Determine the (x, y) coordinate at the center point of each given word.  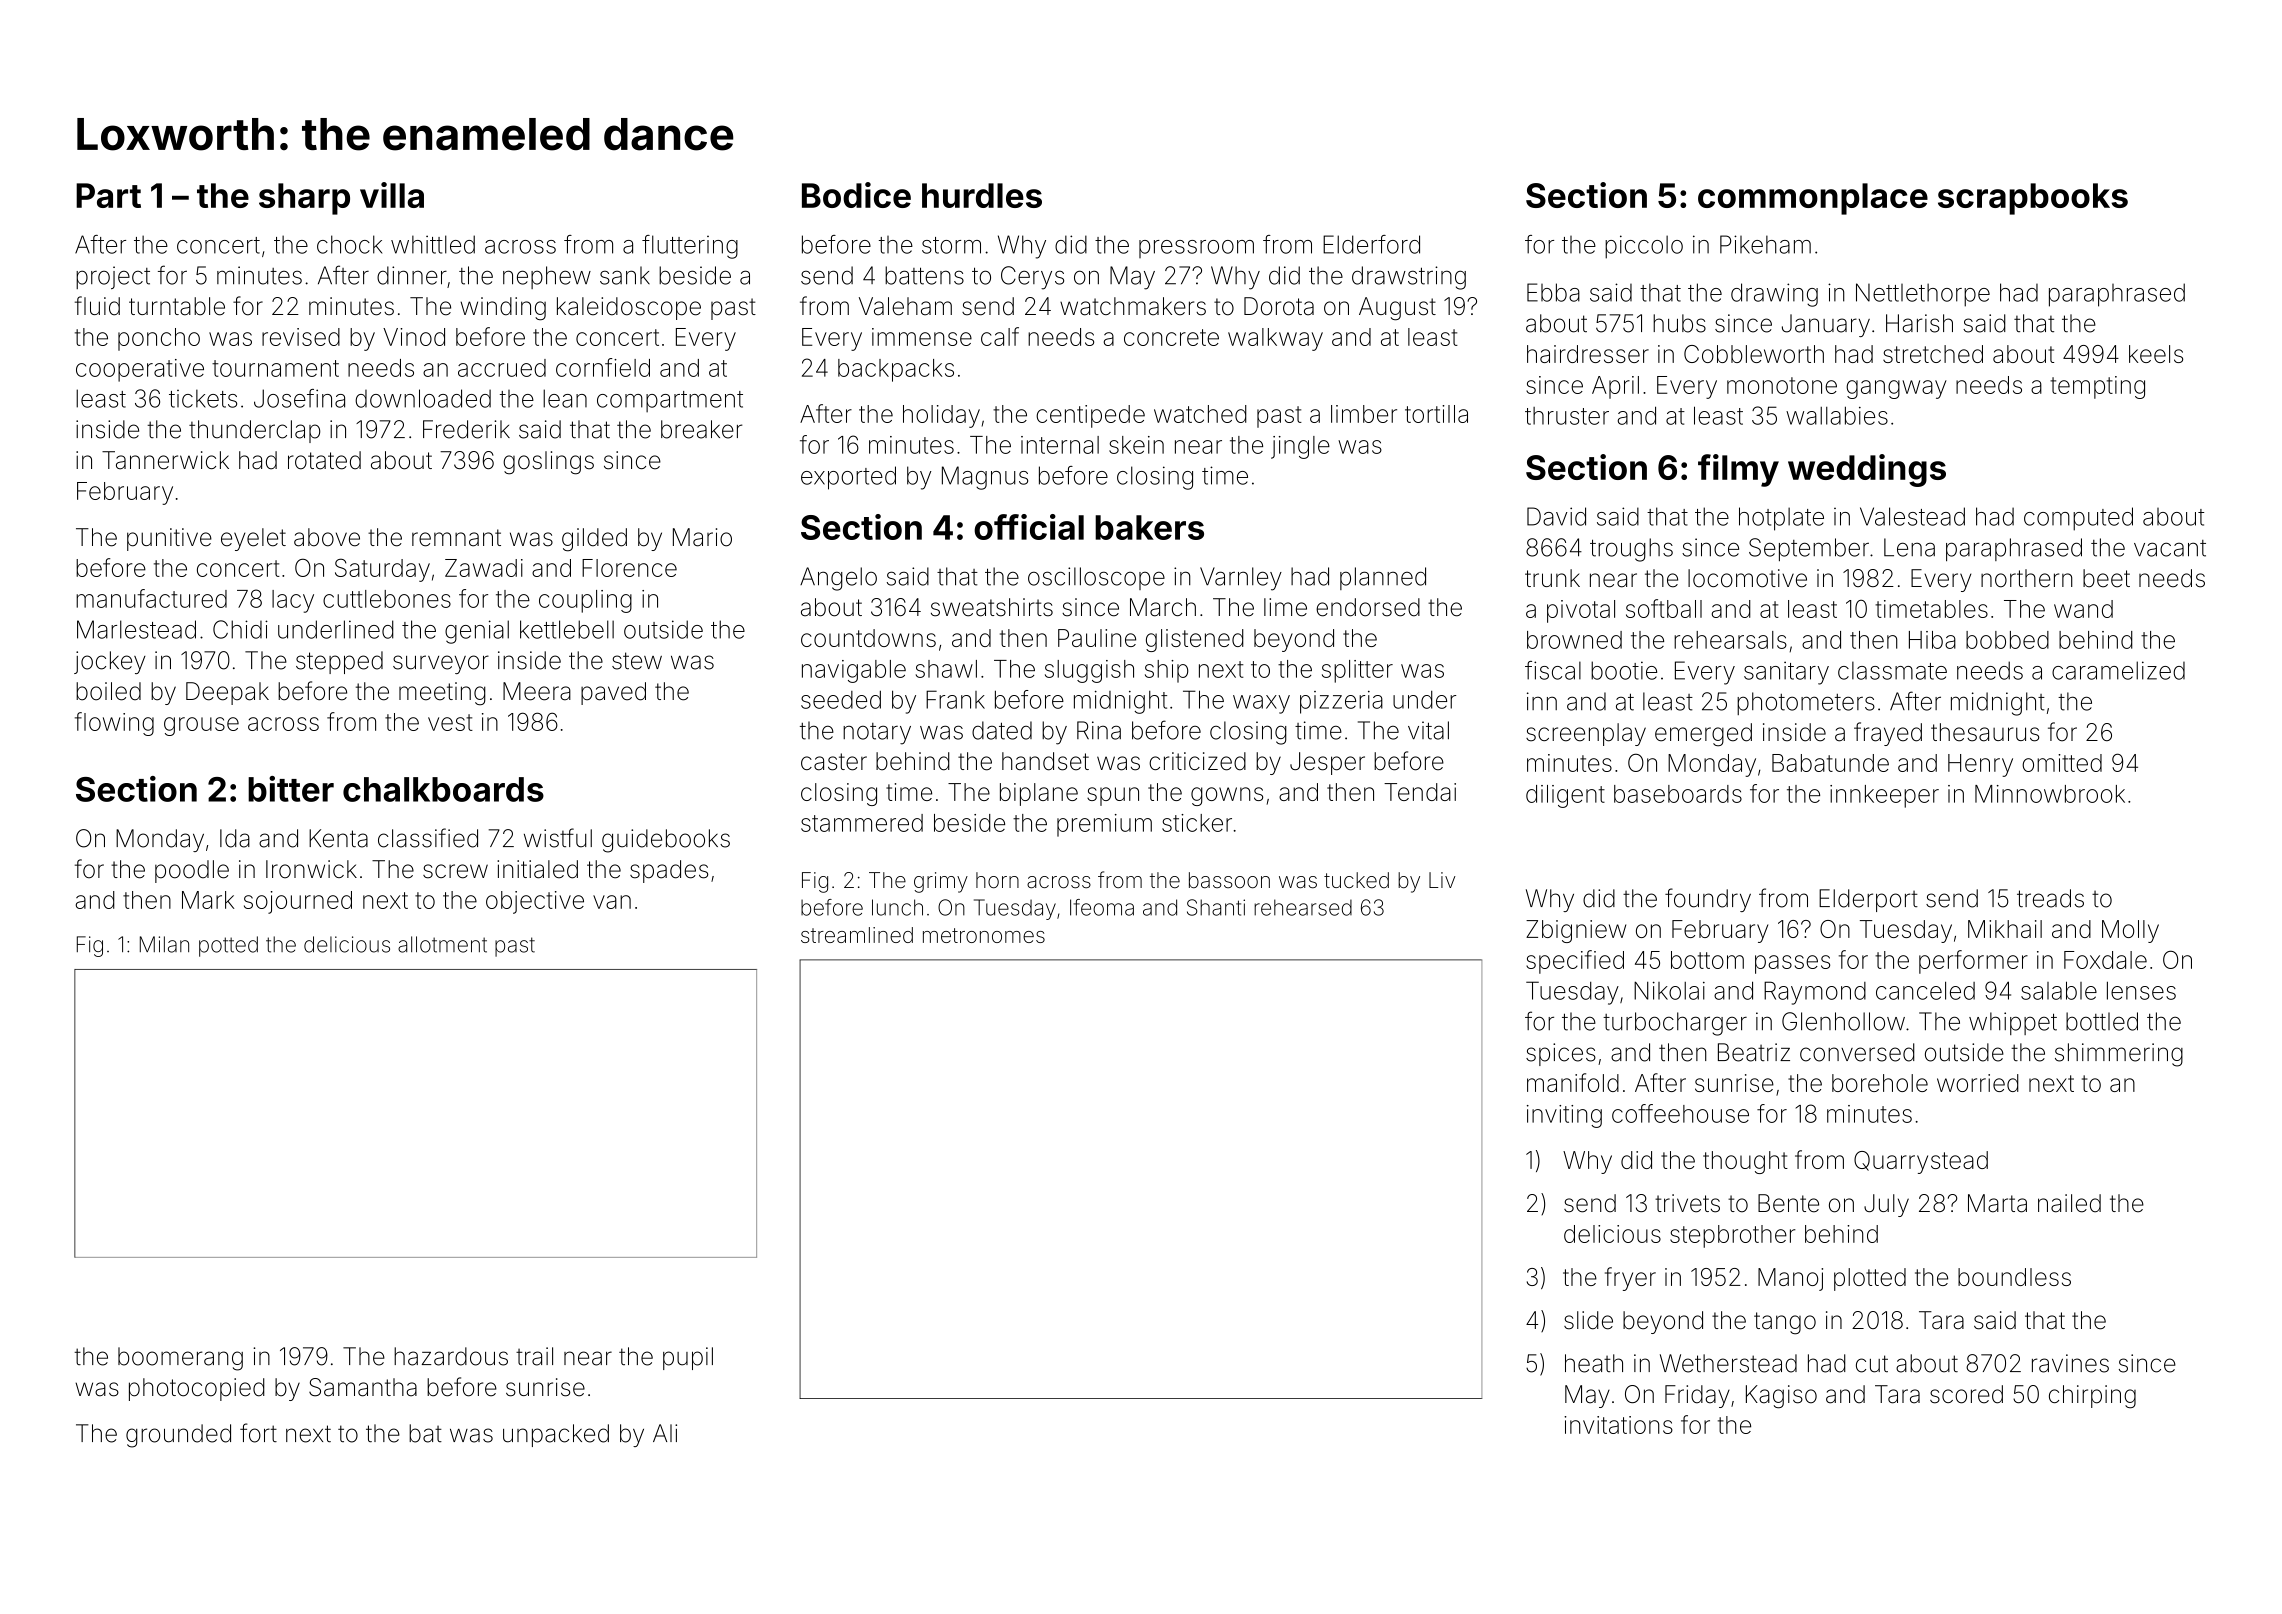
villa (392, 195)
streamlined (857, 935)
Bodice (856, 195)
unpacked (556, 1435)
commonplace (1813, 199)
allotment (442, 944)
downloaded (423, 398)
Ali (665, 1433)
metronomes (984, 935)
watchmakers (1133, 306)
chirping (2092, 1397)
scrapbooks (2033, 199)
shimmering (2119, 1055)
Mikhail (2005, 929)
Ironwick (311, 869)
